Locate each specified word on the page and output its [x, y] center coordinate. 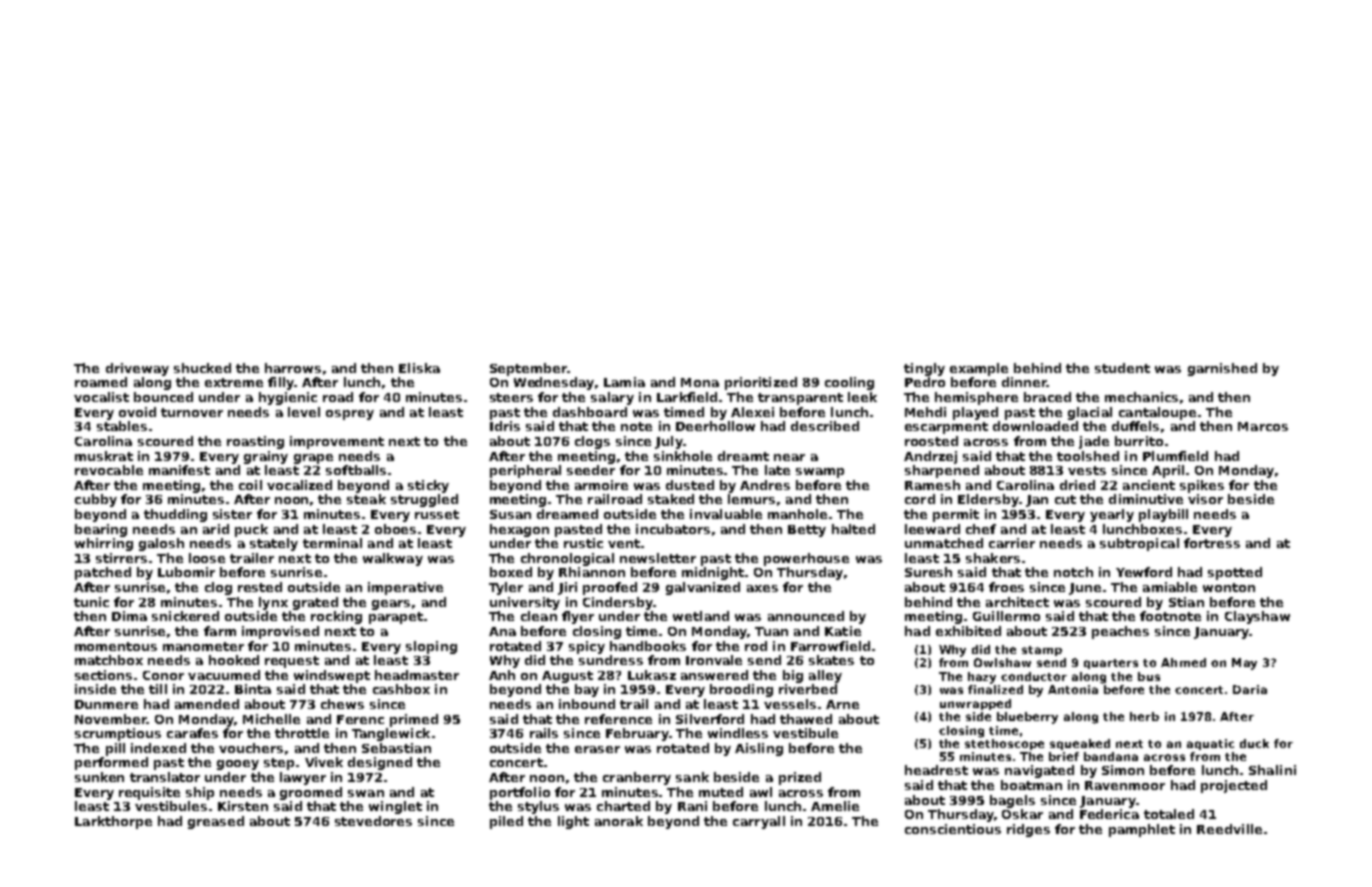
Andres [765, 485]
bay [587, 690]
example [979, 369]
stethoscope [1004, 744]
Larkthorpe [113, 822]
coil [250, 485]
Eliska [419, 368]
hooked [234, 660]
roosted [931, 441]
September [528, 369]
